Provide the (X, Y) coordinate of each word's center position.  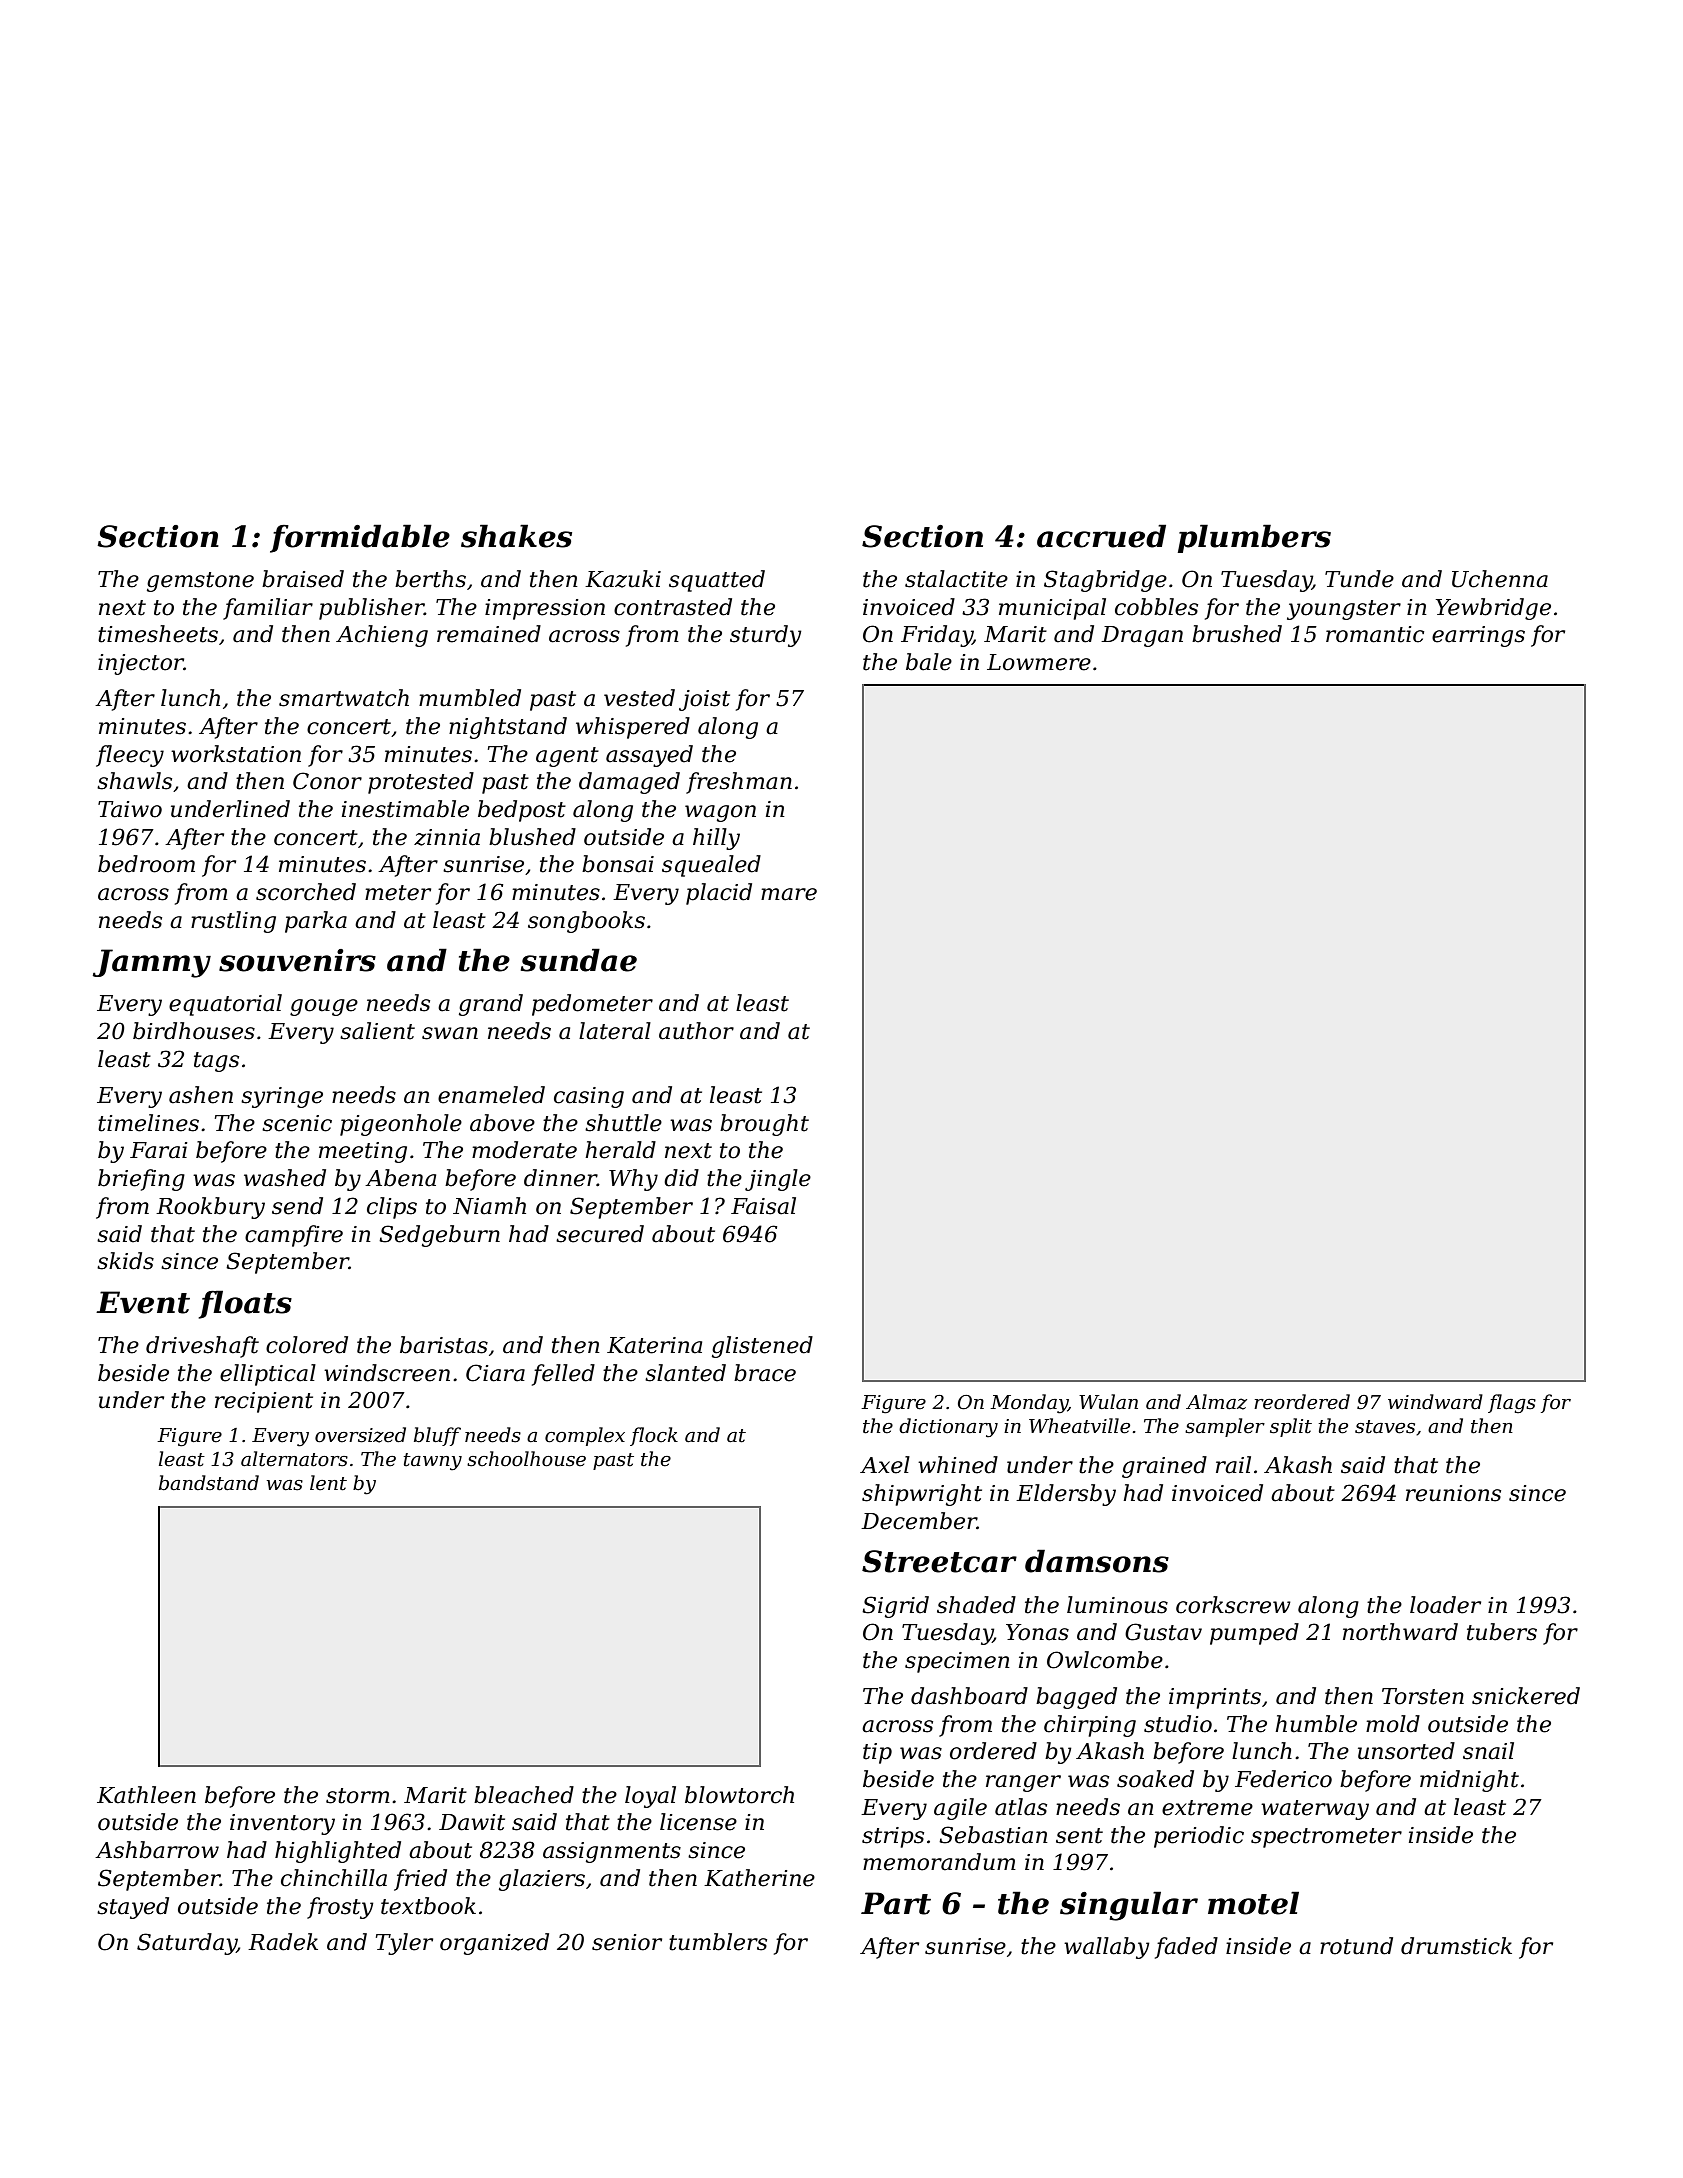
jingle (778, 1180)
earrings (1478, 636)
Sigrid (895, 1607)
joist (704, 700)
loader (1445, 1605)
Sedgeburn (439, 1236)
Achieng (382, 636)
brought (764, 1125)
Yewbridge (1493, 609)
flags (1512, 1403)
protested (421, 783)
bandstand (209, 1483)
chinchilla (334, 1878)
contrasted (673, 607)
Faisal (763, 1206)
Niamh (489, 1206)
